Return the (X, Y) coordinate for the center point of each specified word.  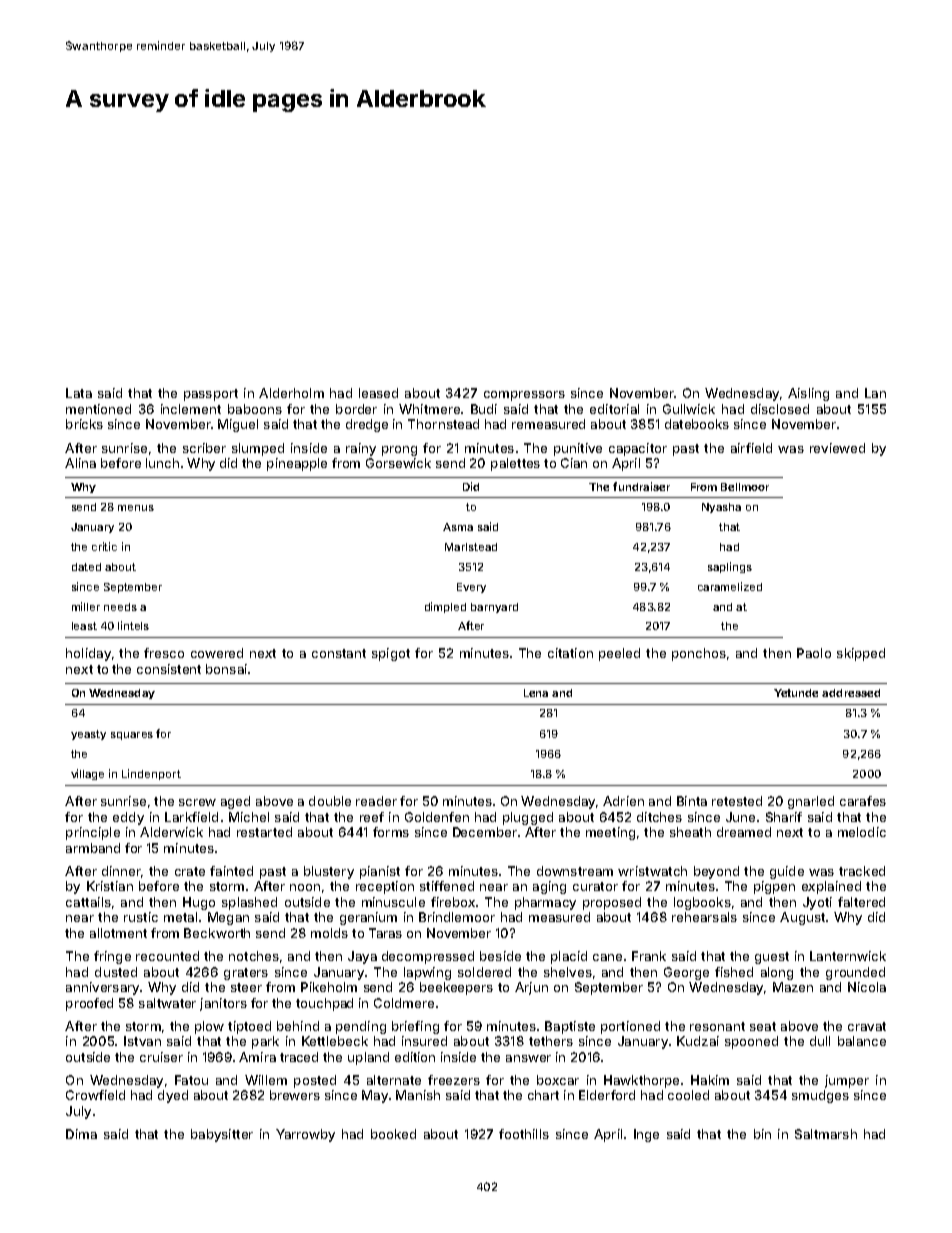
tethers (551, 1041)
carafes (863, 801)
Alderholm (291, 393)
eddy (128, 818)
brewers (295, 1095)
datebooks (697, 424)
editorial (614, 409)
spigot (391, 654)
